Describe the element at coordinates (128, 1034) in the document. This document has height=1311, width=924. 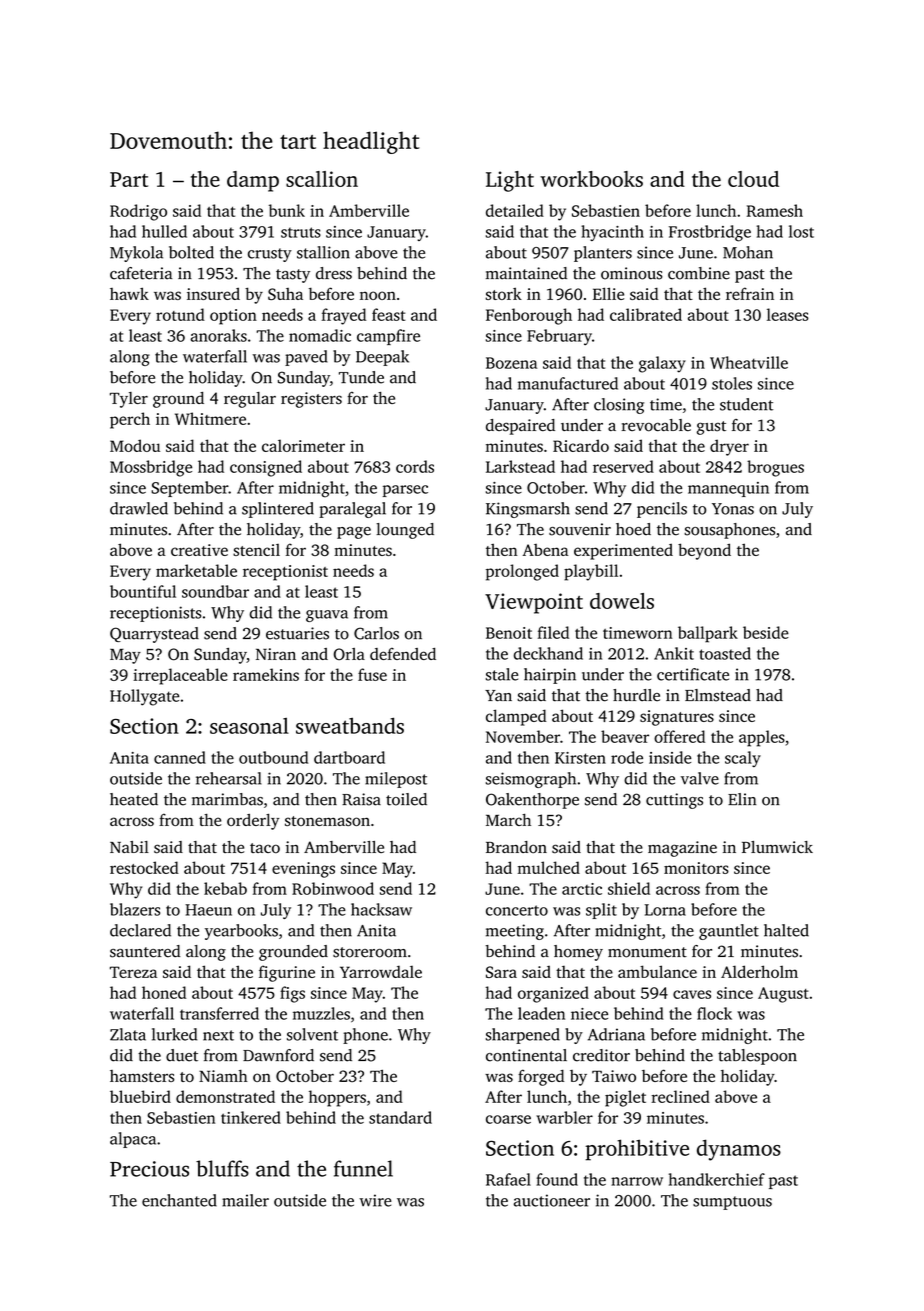
I see `Zlata` at that location.
